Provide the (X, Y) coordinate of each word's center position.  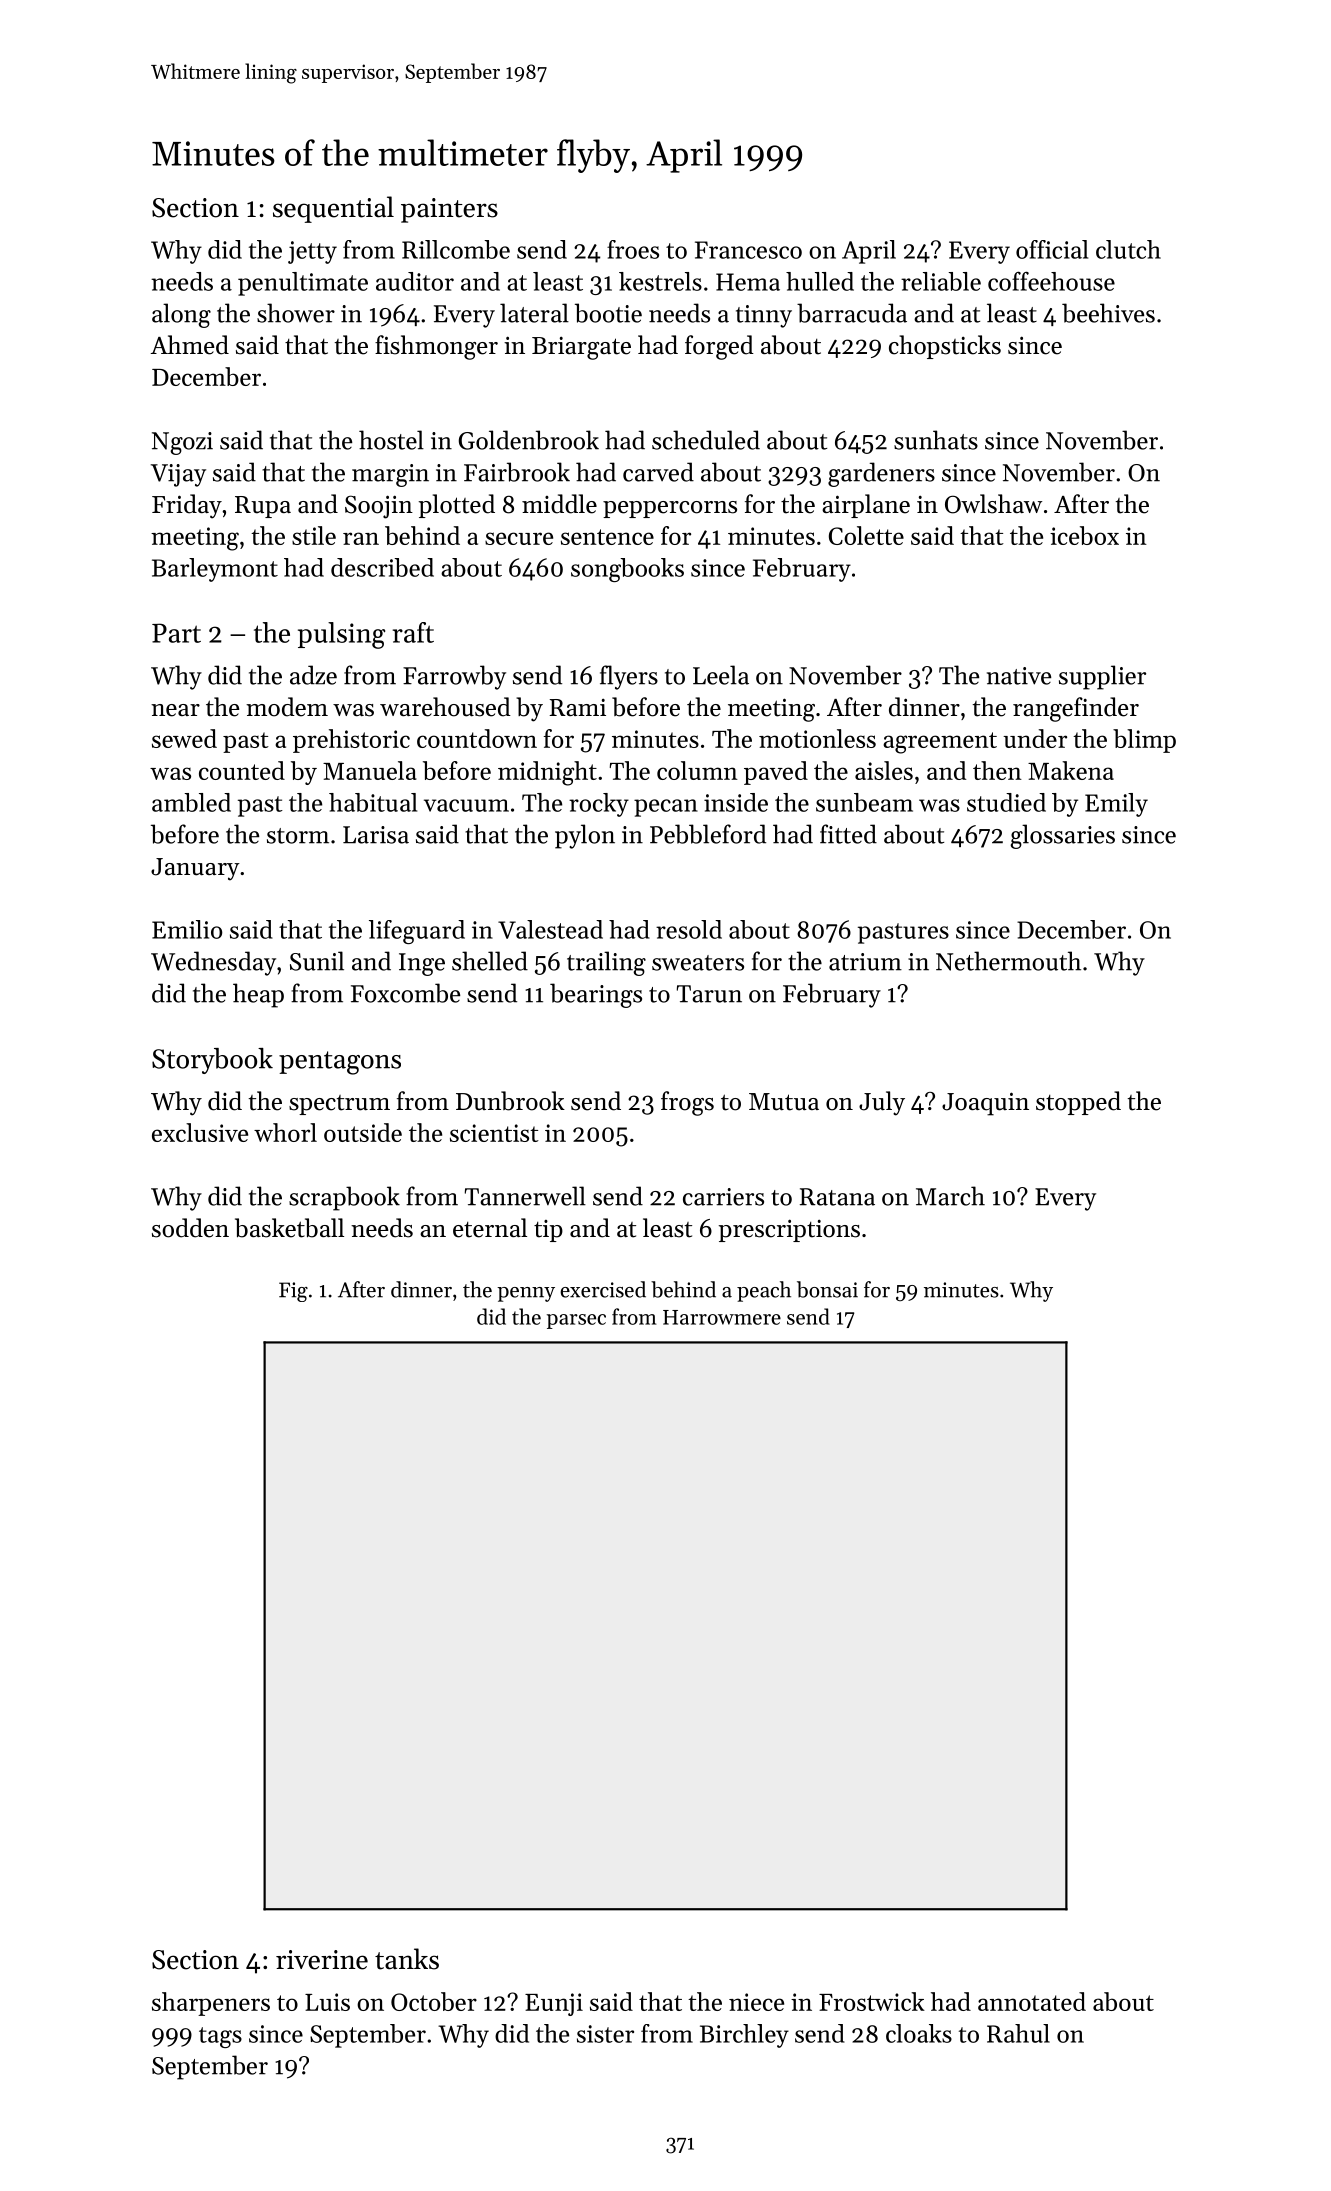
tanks (407, 1959)
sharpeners (211, 2004)
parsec (576, 1321)
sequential (333, 209)
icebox (1084, 535)
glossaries (1062, 836)
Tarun (709, 994)
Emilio (187, 929)
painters (449, 210)
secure (519, 538)
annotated (1032, 2001)
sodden (190, 1228)
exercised (603, 1289)
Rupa (263, 507)
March (950, 1196)
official (1052, 249)
